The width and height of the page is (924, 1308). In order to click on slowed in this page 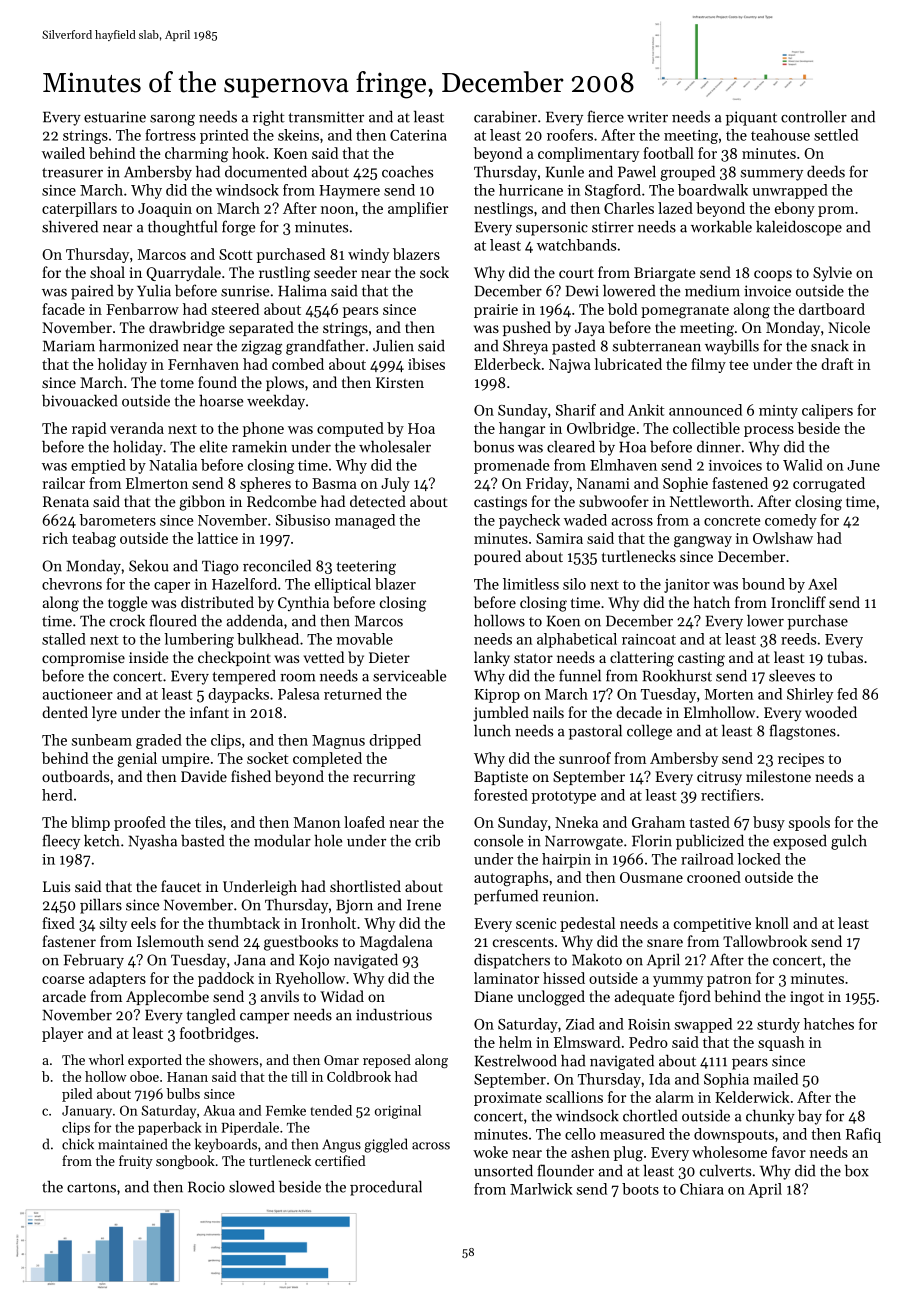, I will do `click(252, 1186)`.
